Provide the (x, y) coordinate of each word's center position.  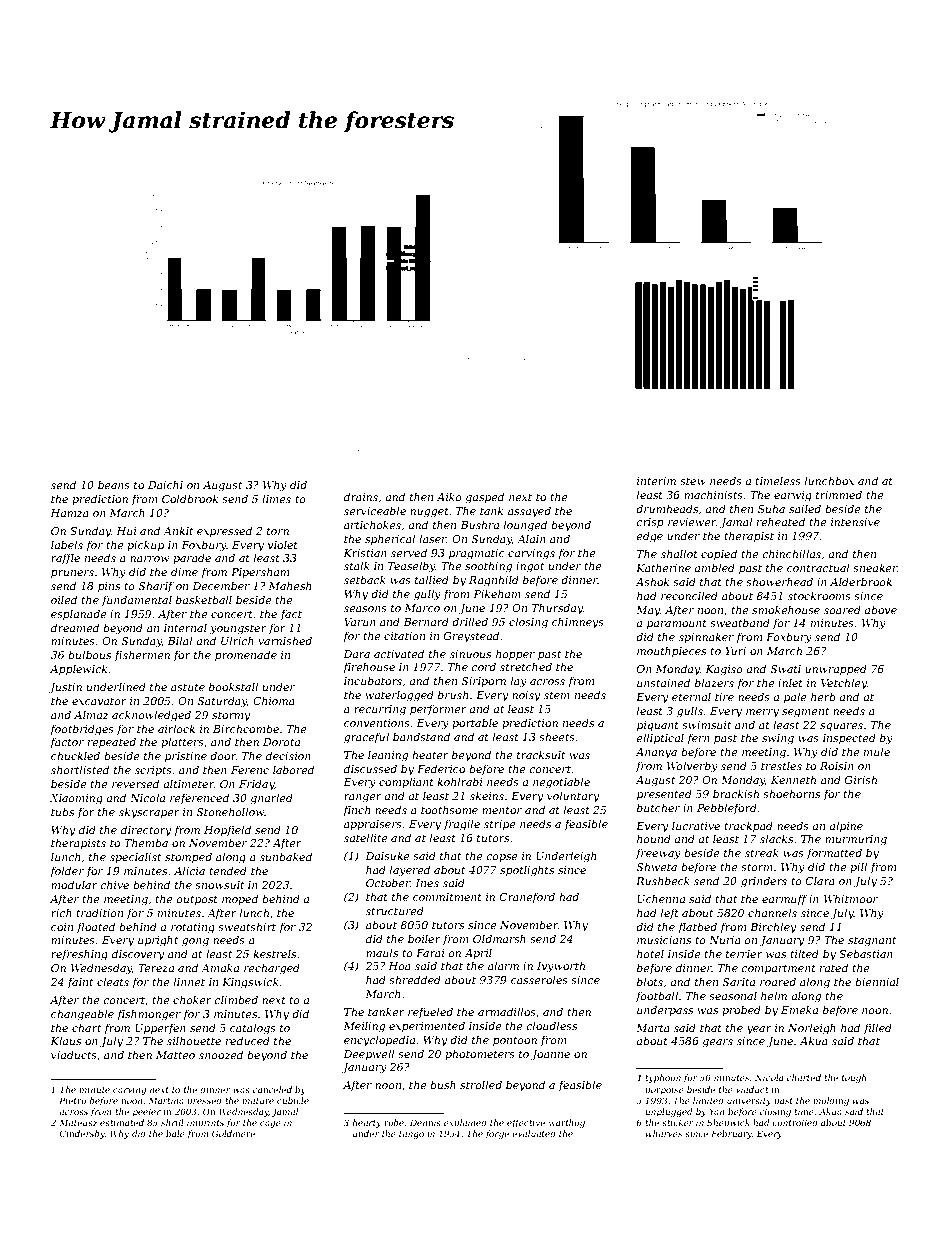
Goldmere (233, 1133)
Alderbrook (861, 581)
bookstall (233, 686)
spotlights (527, 871)
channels (772, 912)
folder (67, 871)
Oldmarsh (499, 938)
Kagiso (724, 670)
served (409, 552)
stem (557, 695)
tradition (99, 912)
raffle (65, 558)
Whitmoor (851, 898)
